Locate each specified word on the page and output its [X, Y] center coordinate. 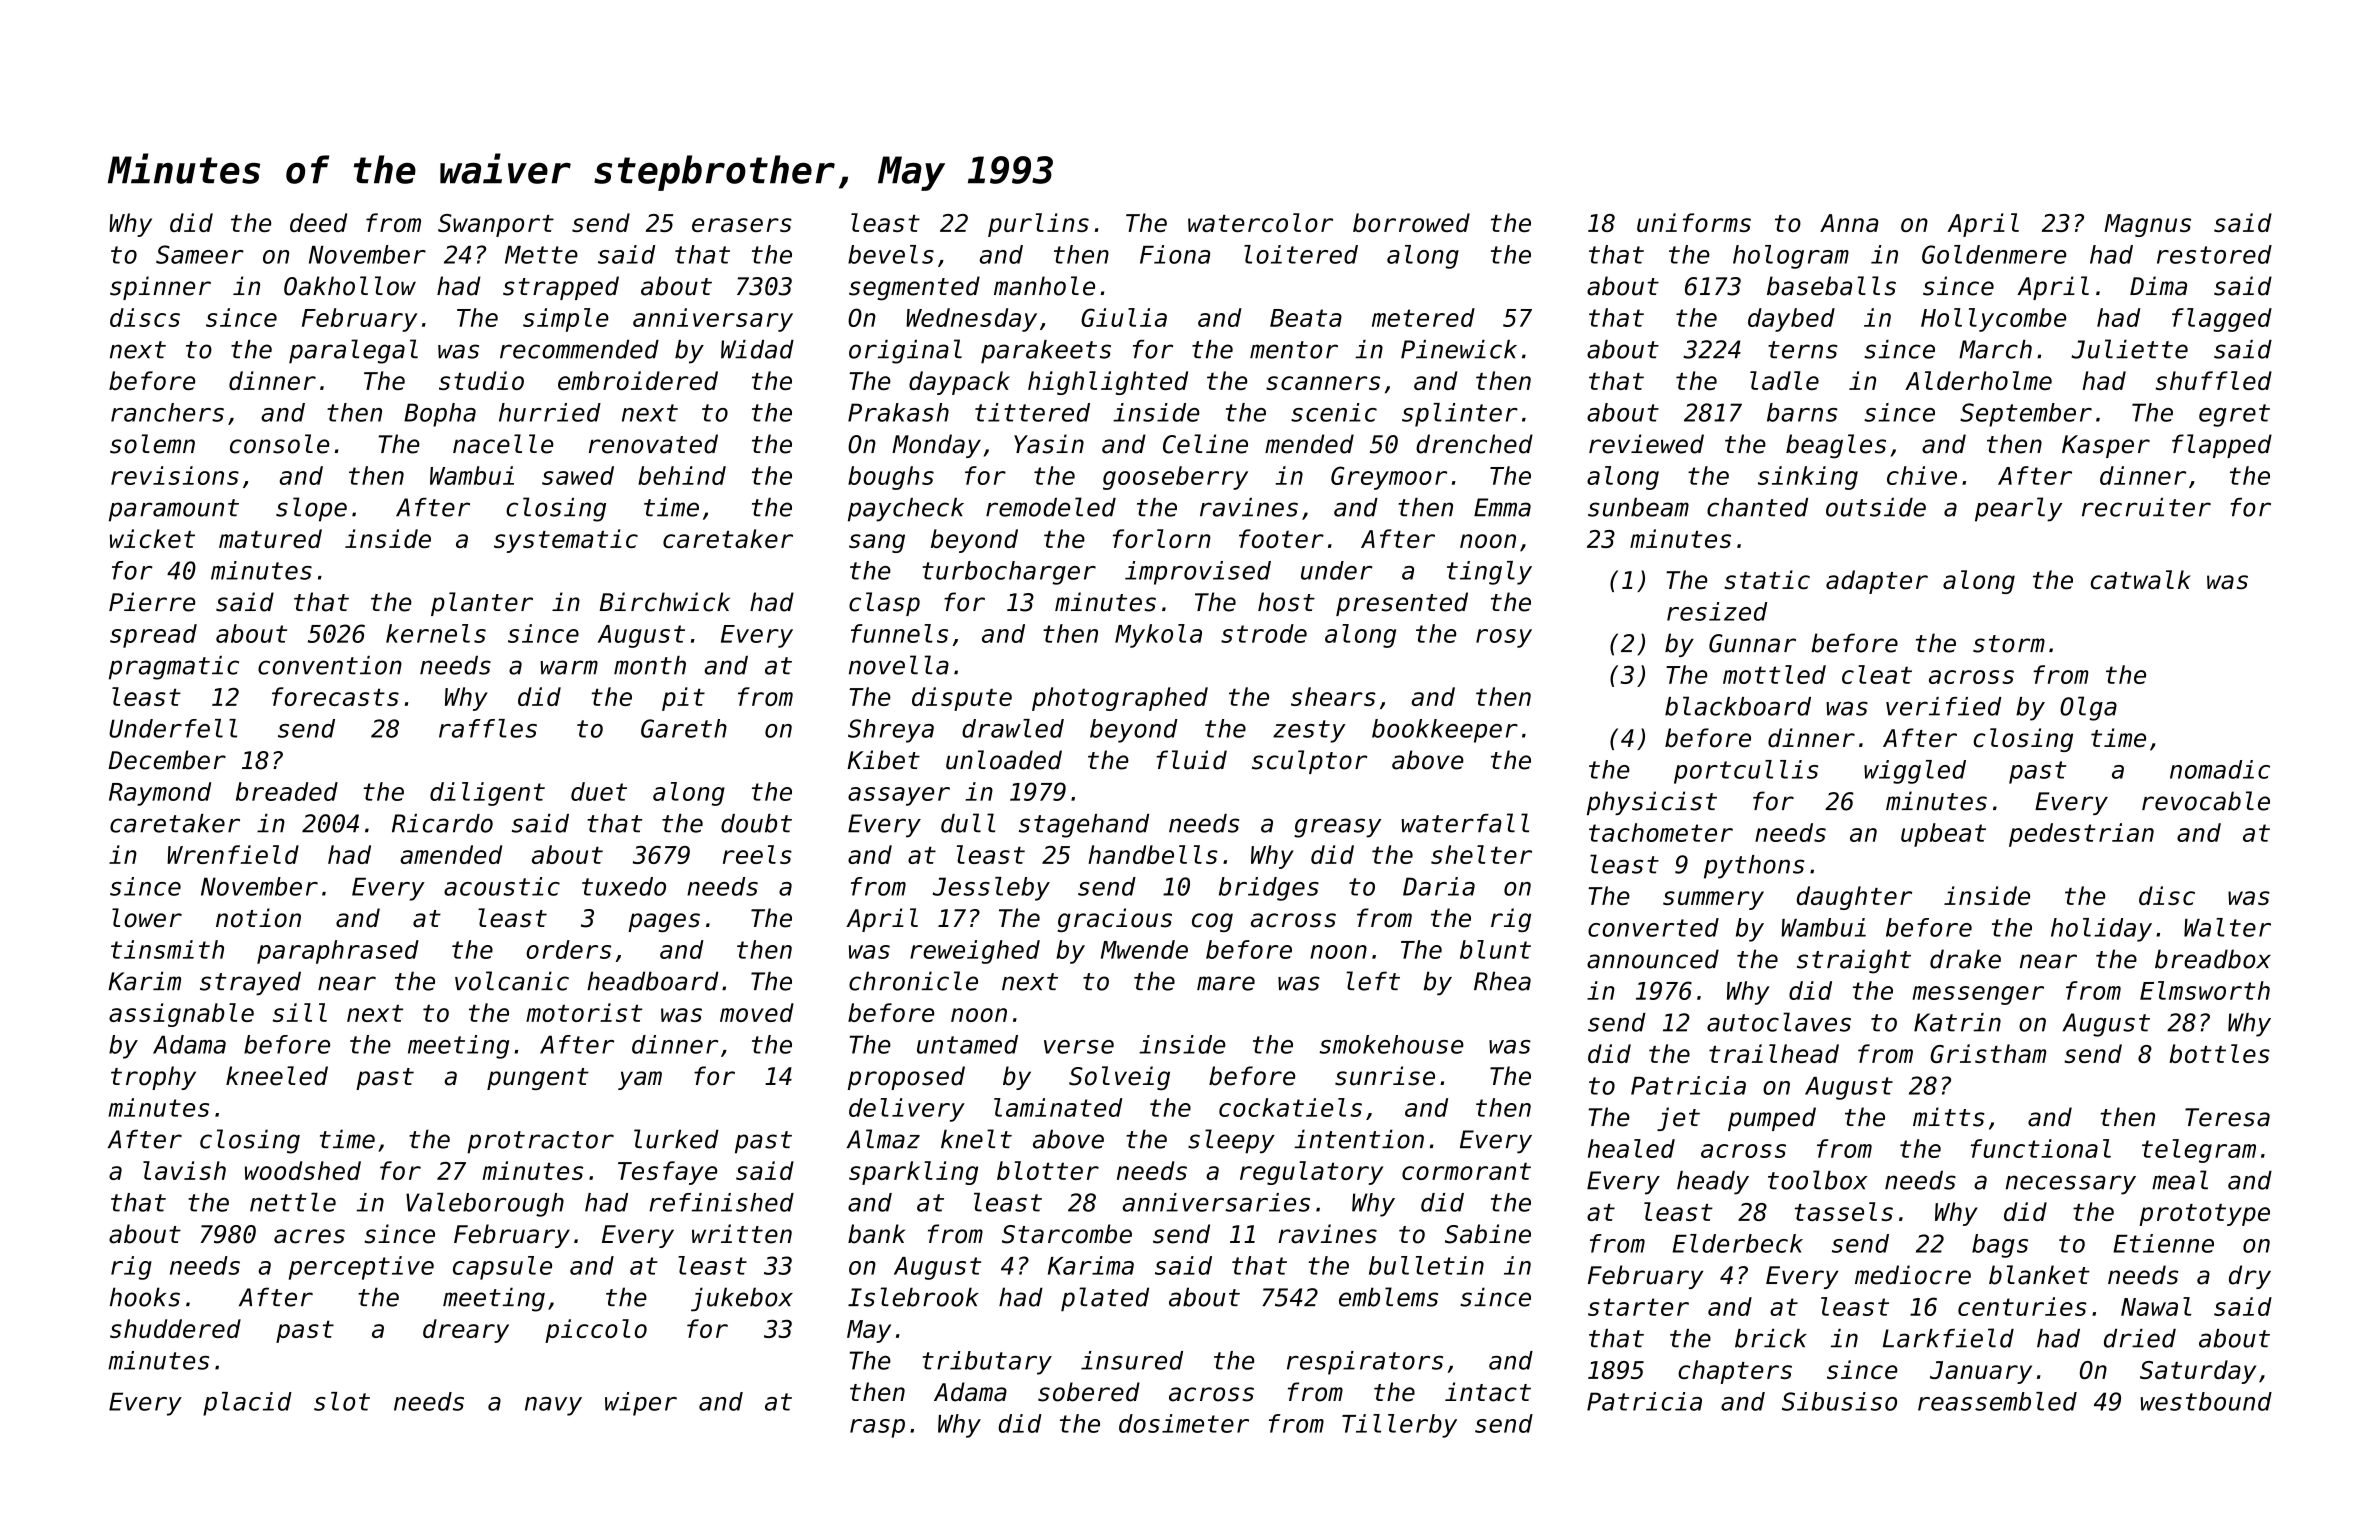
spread [153, 636]
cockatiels [1290, 1107]
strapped [561, 288]
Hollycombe [1993, 320]
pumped [1772, 1119]
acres [309, 1236]
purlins [1038, 225]
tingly [1489, 573]
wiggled [1915, 772]
